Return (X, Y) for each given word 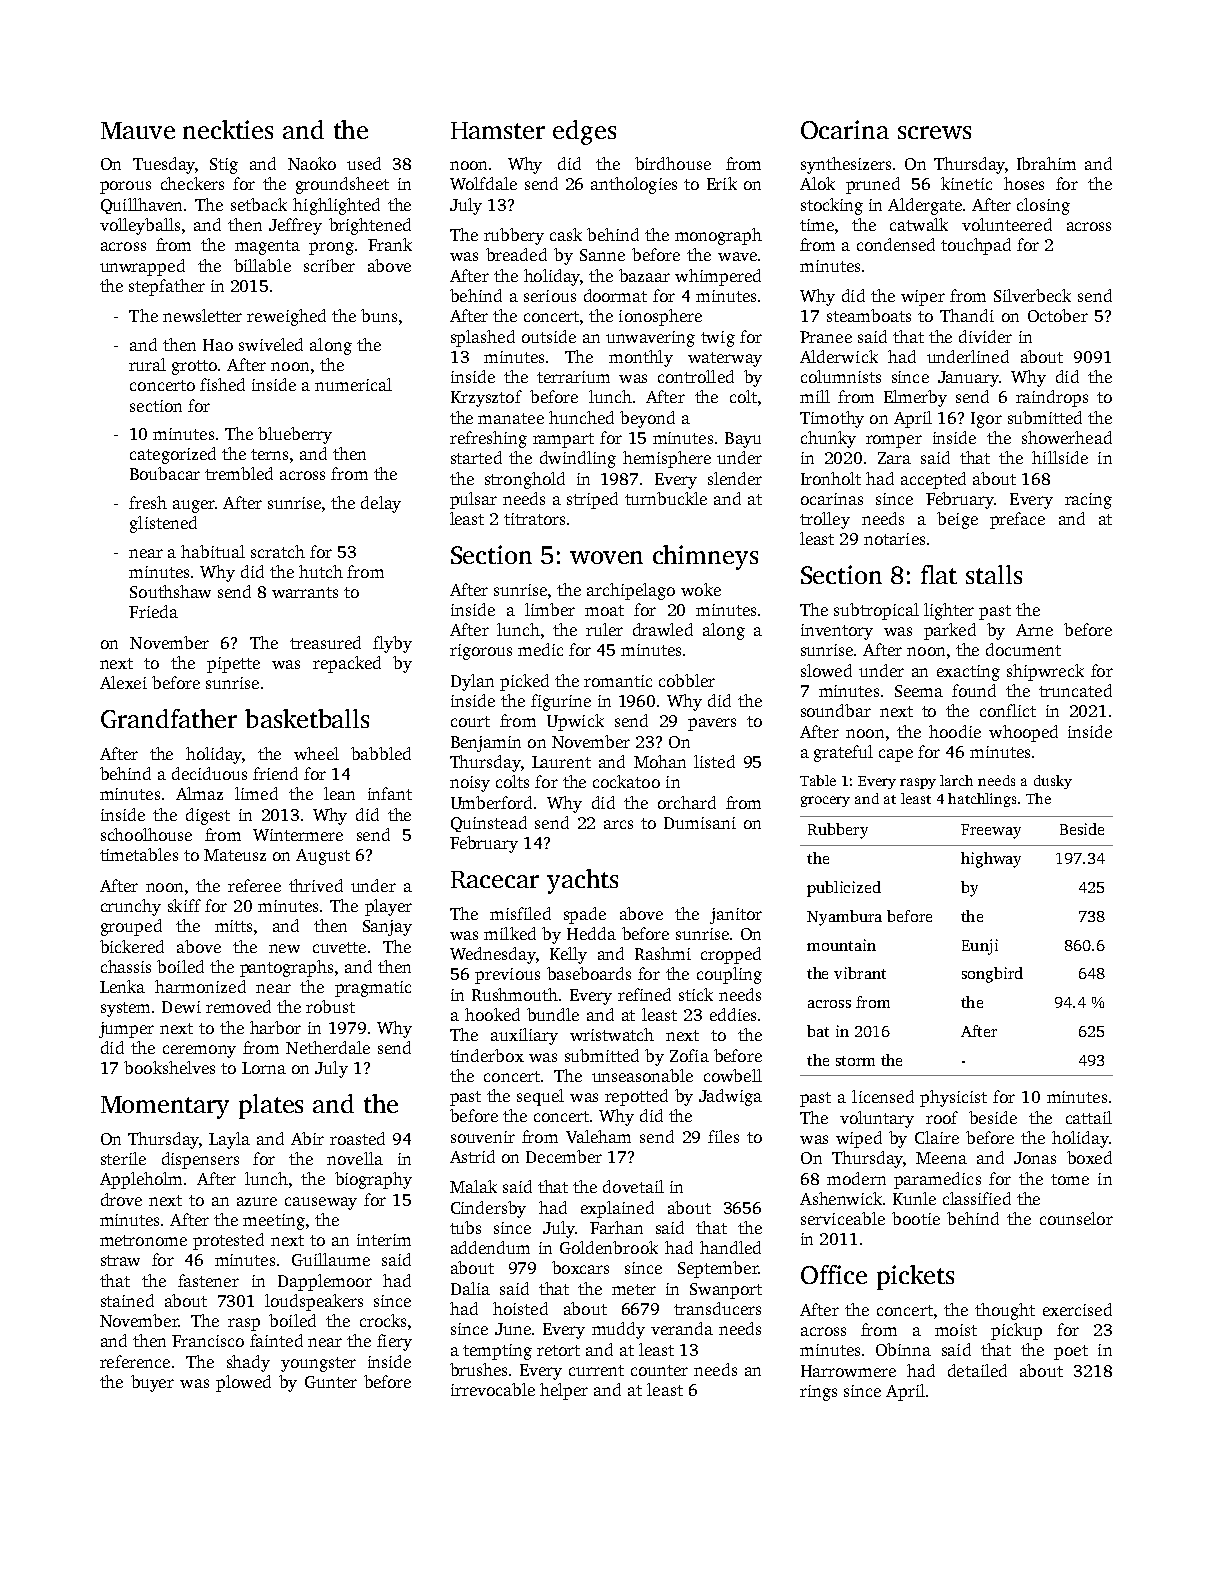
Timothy (832, 419)
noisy (470, 784)
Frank (390, 244)
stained (127, 1300)
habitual (213, 551)
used (364, 163)
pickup (1016, 1331)
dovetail (633, 1186)
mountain (841, 945)
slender (735, 478)
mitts (233, 926)
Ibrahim (1046, 163)
